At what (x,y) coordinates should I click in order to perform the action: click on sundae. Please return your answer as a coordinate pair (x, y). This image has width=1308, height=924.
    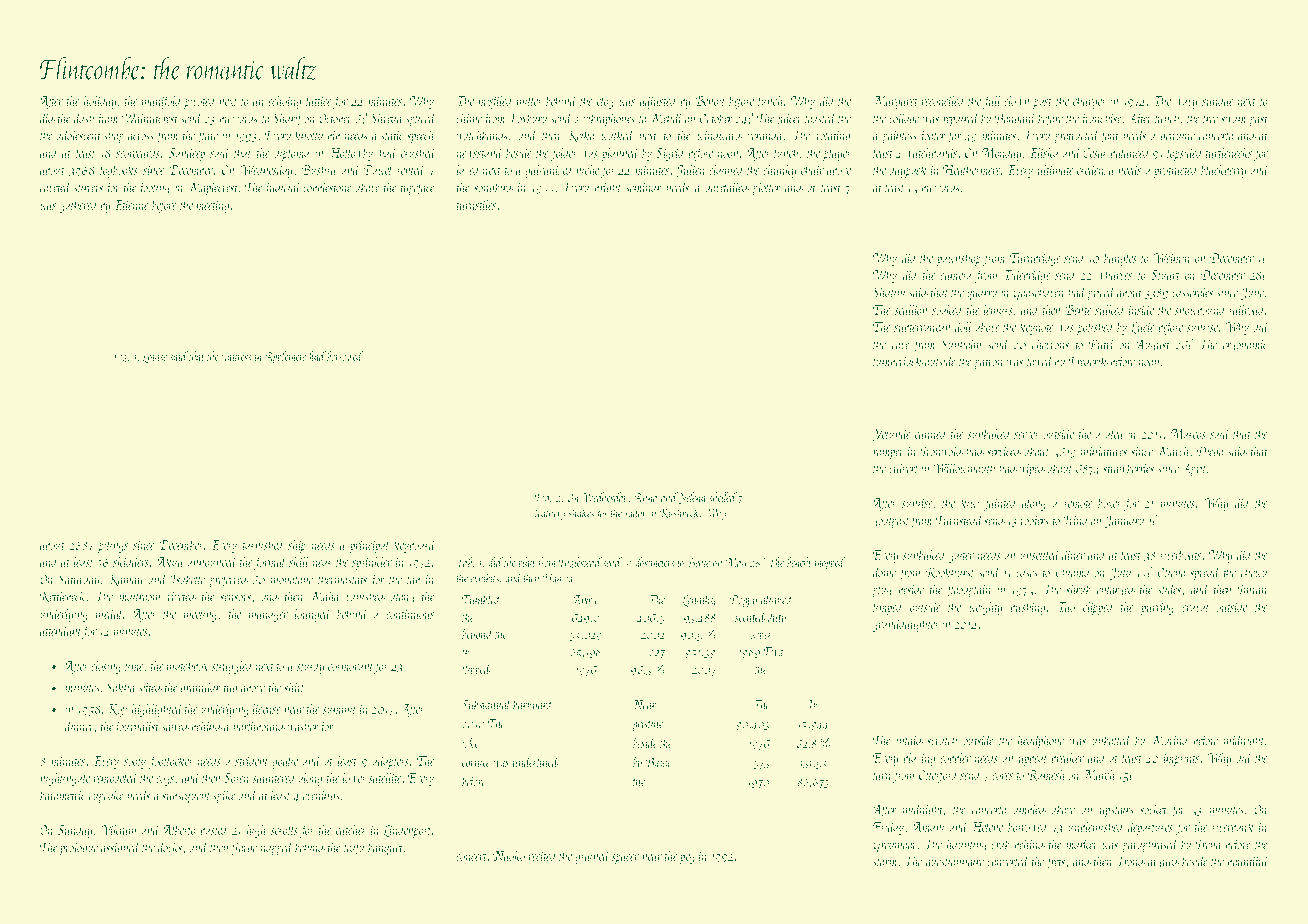
    Looking at the image, I should click on (1218, 100).
